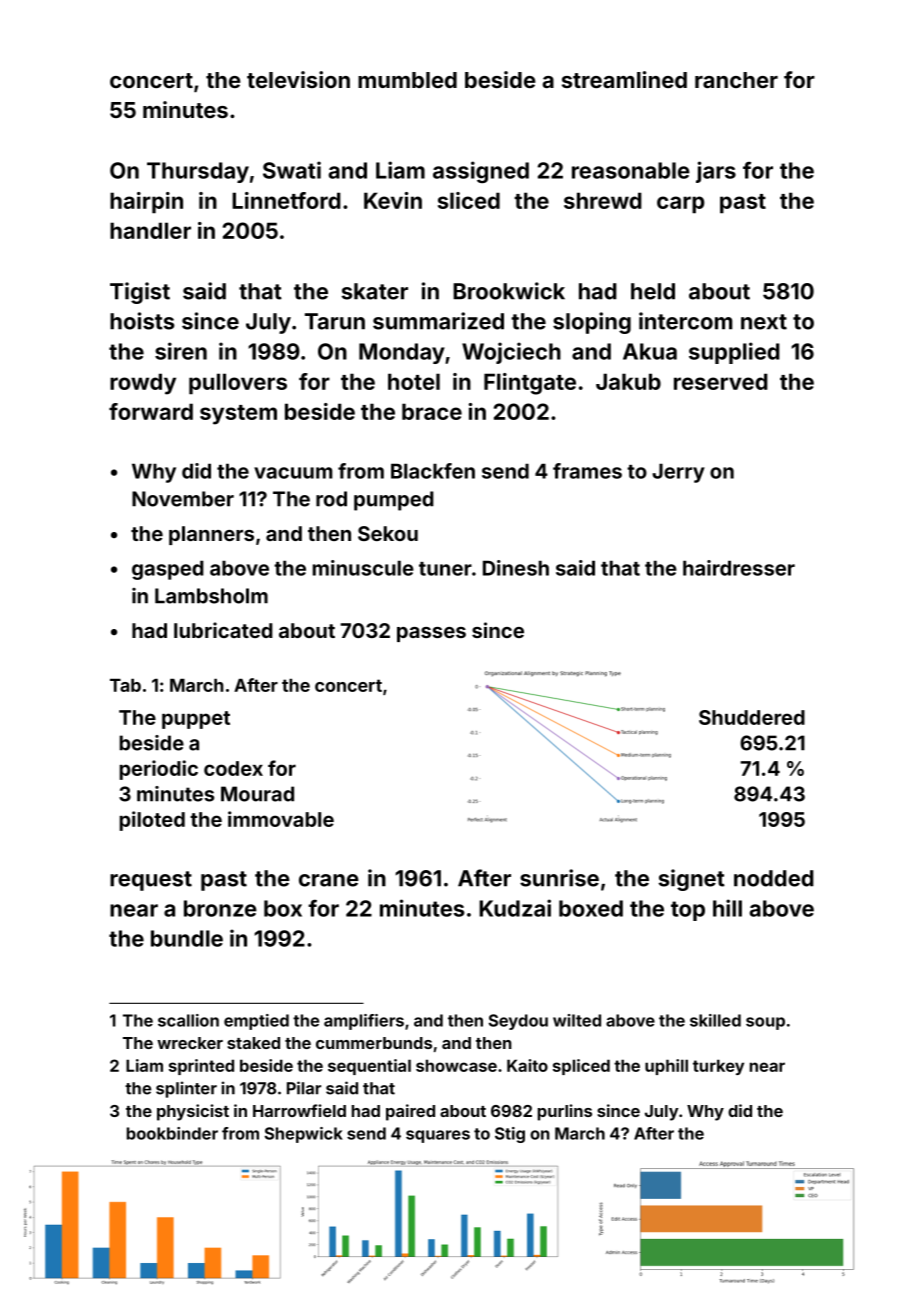 This screenshot has width=924, height=1311. What do you see at coordinates (515, 908) in the screenshot?
I see `Kudzai` at bounding box center [515, 908].
